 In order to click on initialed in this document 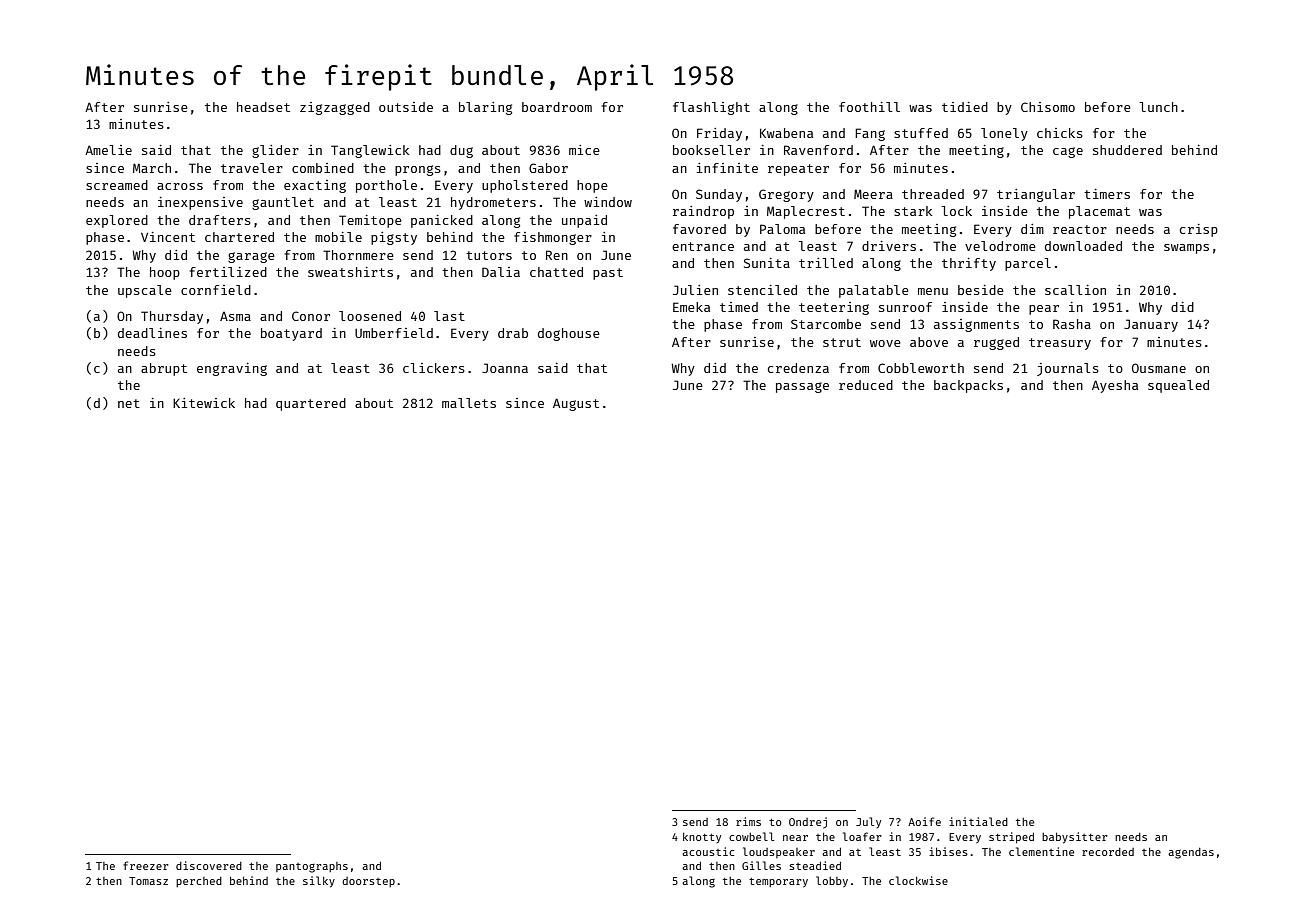, I will do `click(978, 821)`.
